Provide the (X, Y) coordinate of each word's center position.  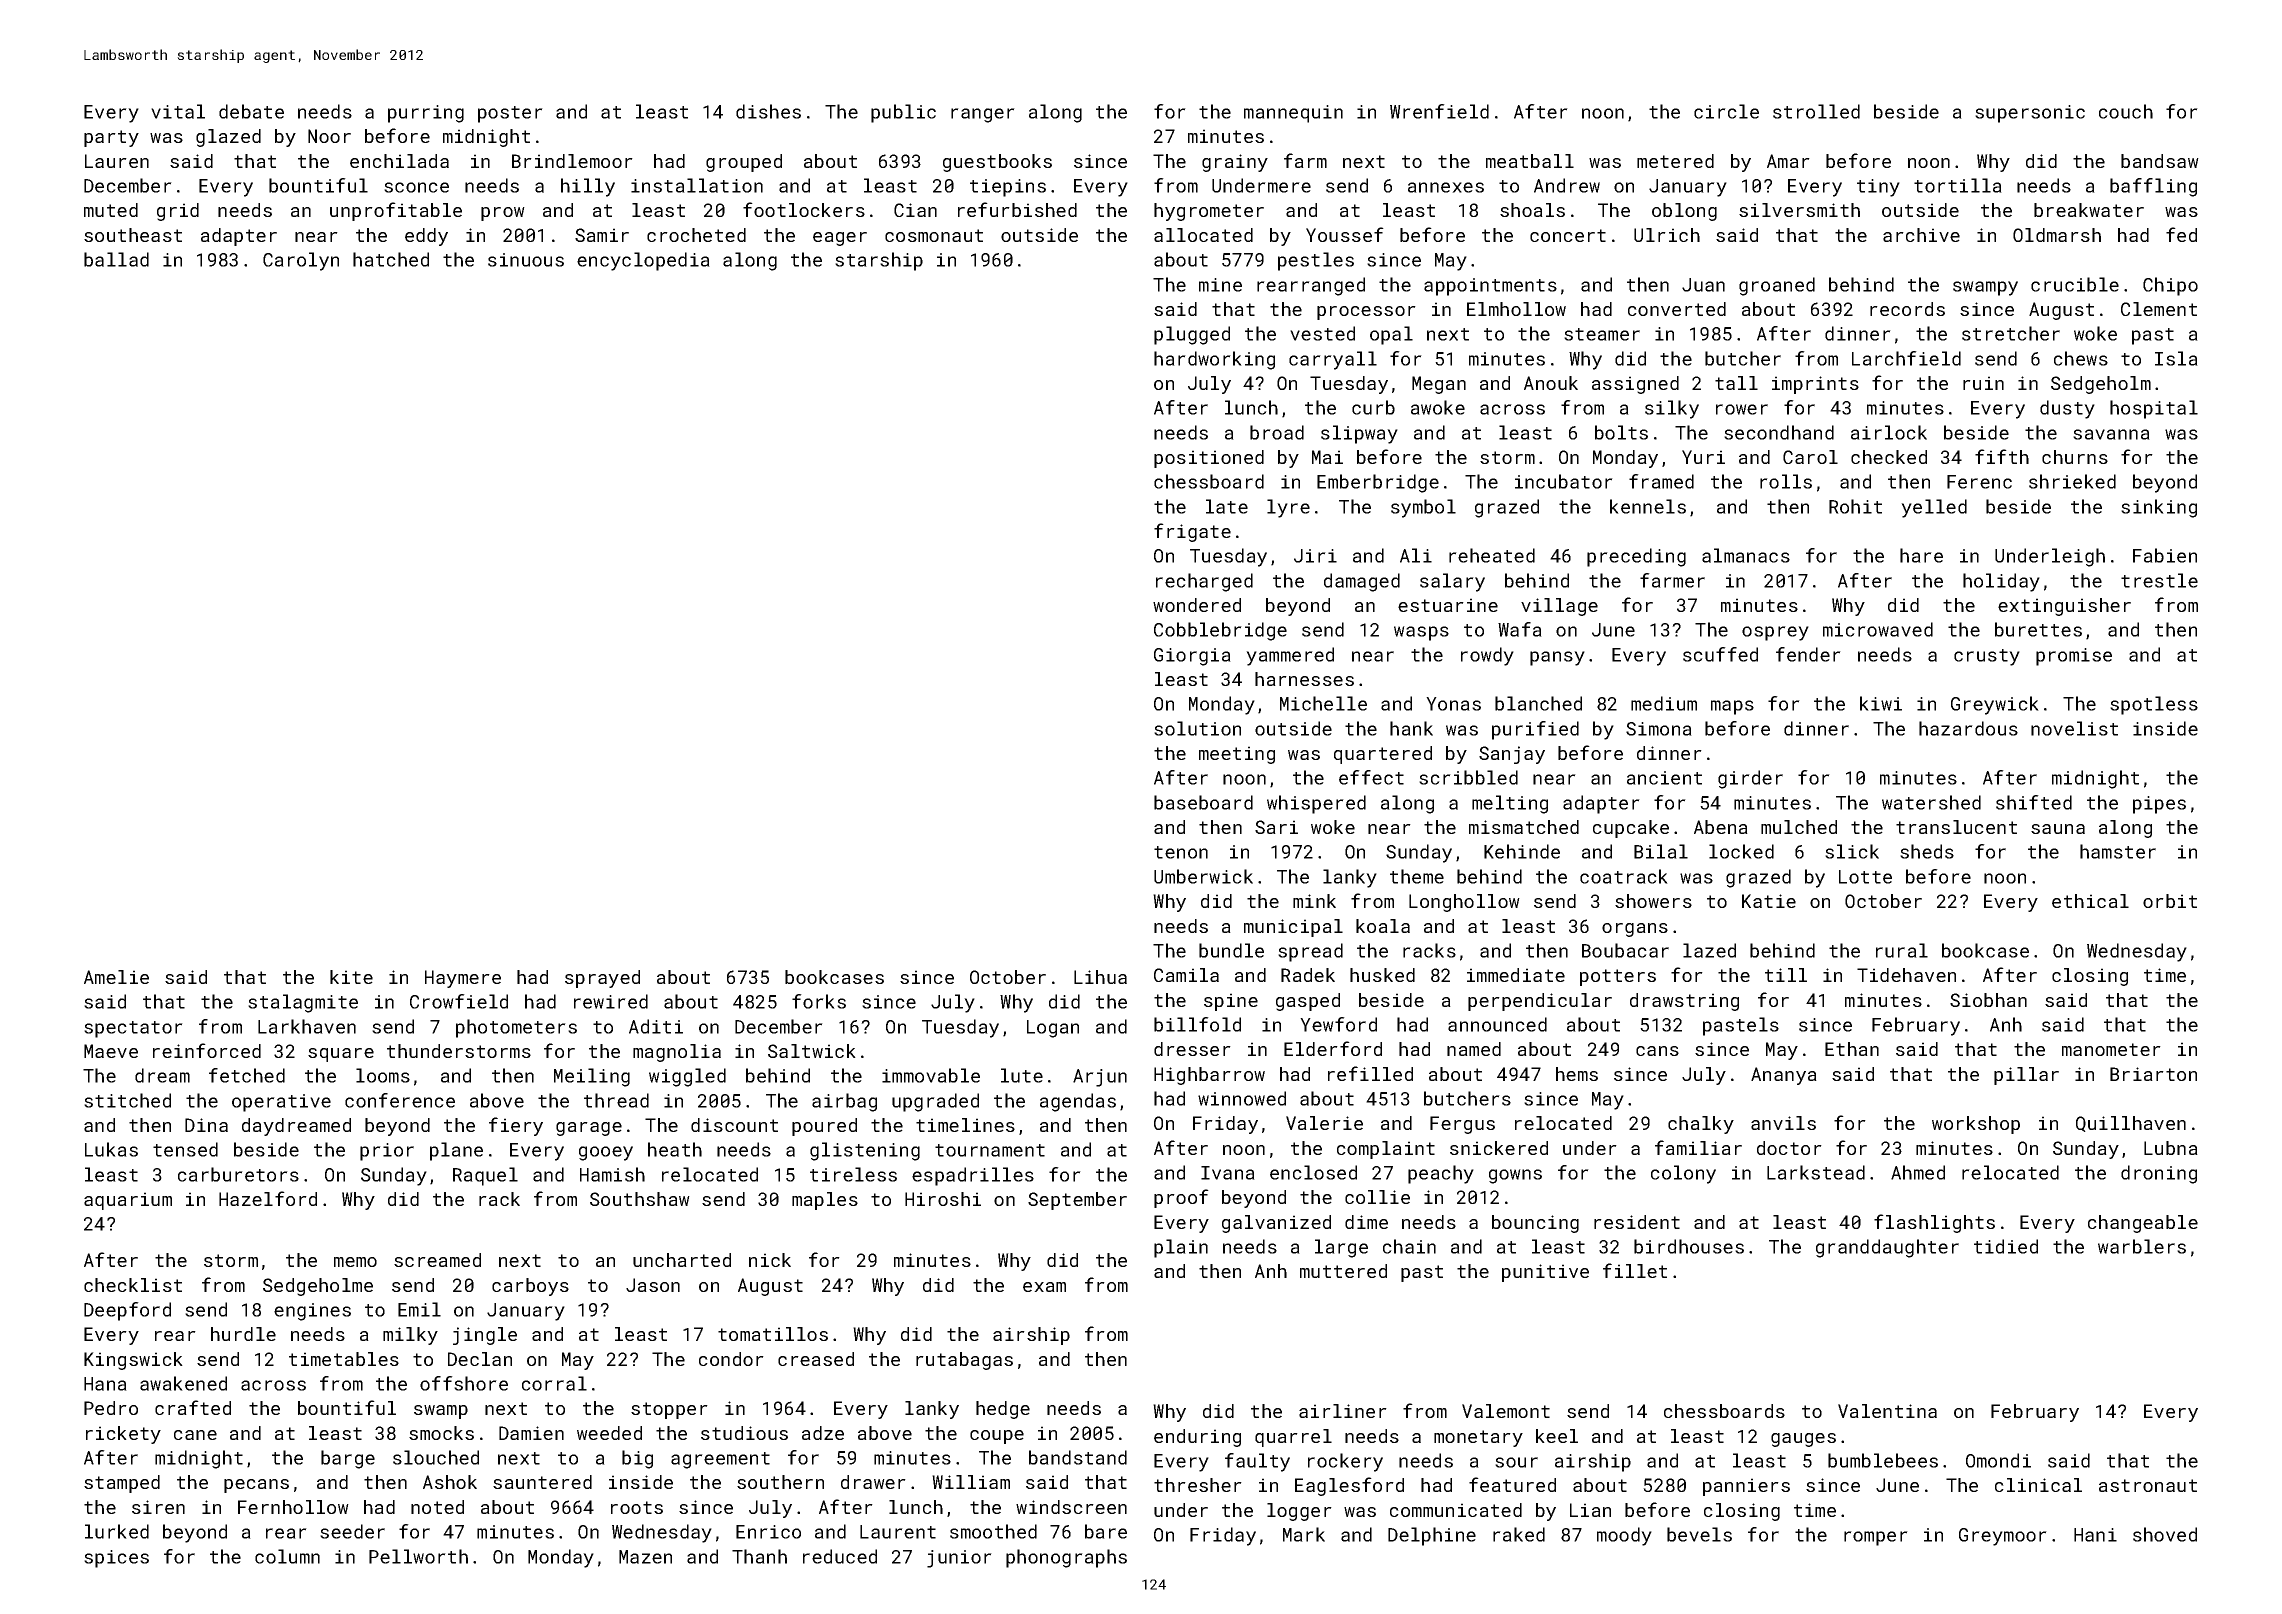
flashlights (1934, 1223)
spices (116, 1559)
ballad (116, 259)
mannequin (1293, 114)
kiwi (1881, 703)
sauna (2058, 829)
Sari (1276, 827)
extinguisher (2064, 607)
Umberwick (1203, 876)
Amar (1788, 161)
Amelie (116, 977)
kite (351, 977)
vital (178, 111)
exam (1044, 1287)
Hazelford (268, 1198)
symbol (1423, 508)
